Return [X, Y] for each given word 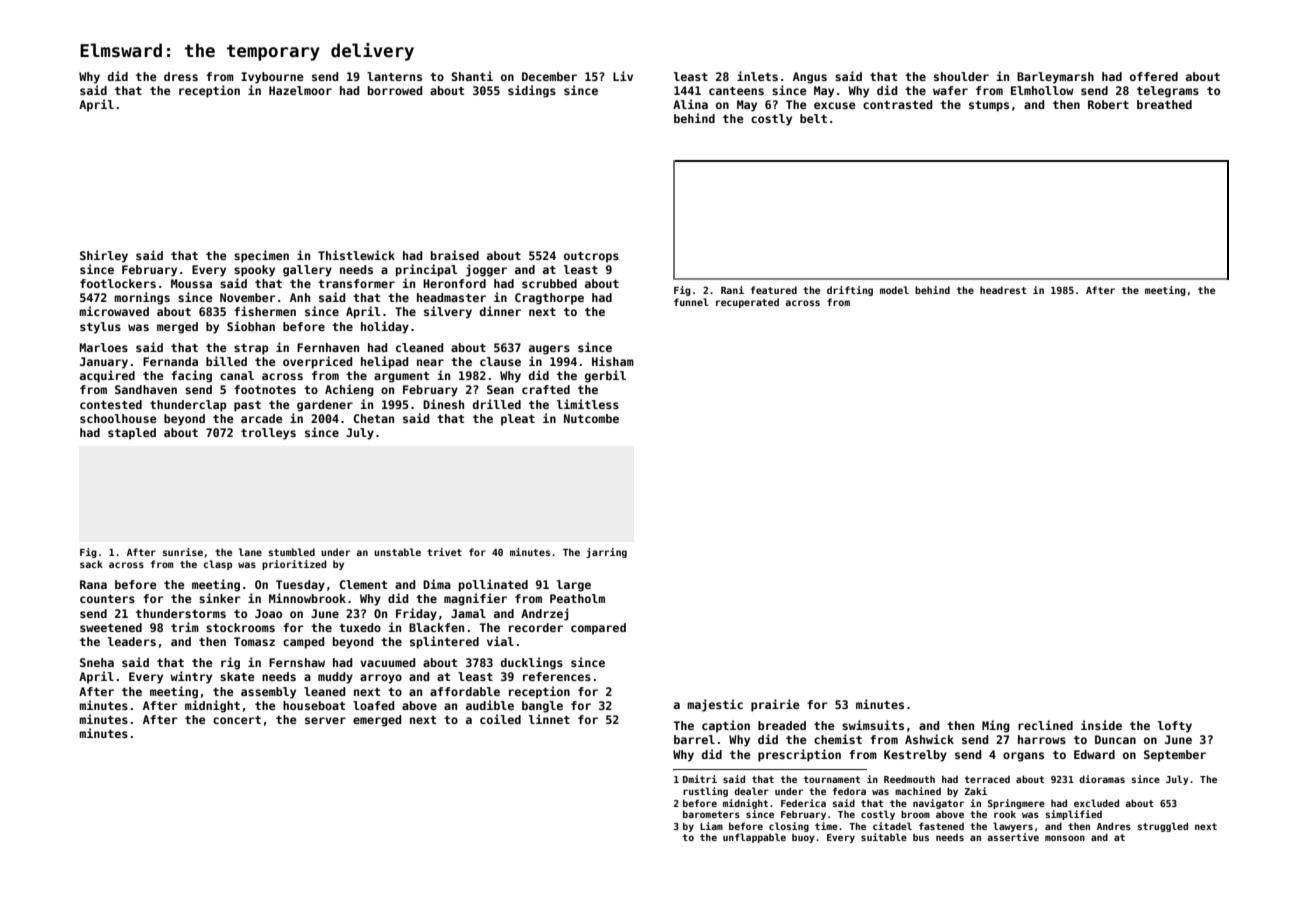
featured [774, 290]
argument [401, 377]
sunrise [183, 552]
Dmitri [700, 779]
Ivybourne [272, 78]
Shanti [472, 76]
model [894, 290]
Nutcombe [591, 418]
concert [237, 720]
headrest [1003, 290]
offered [1154, 76]
